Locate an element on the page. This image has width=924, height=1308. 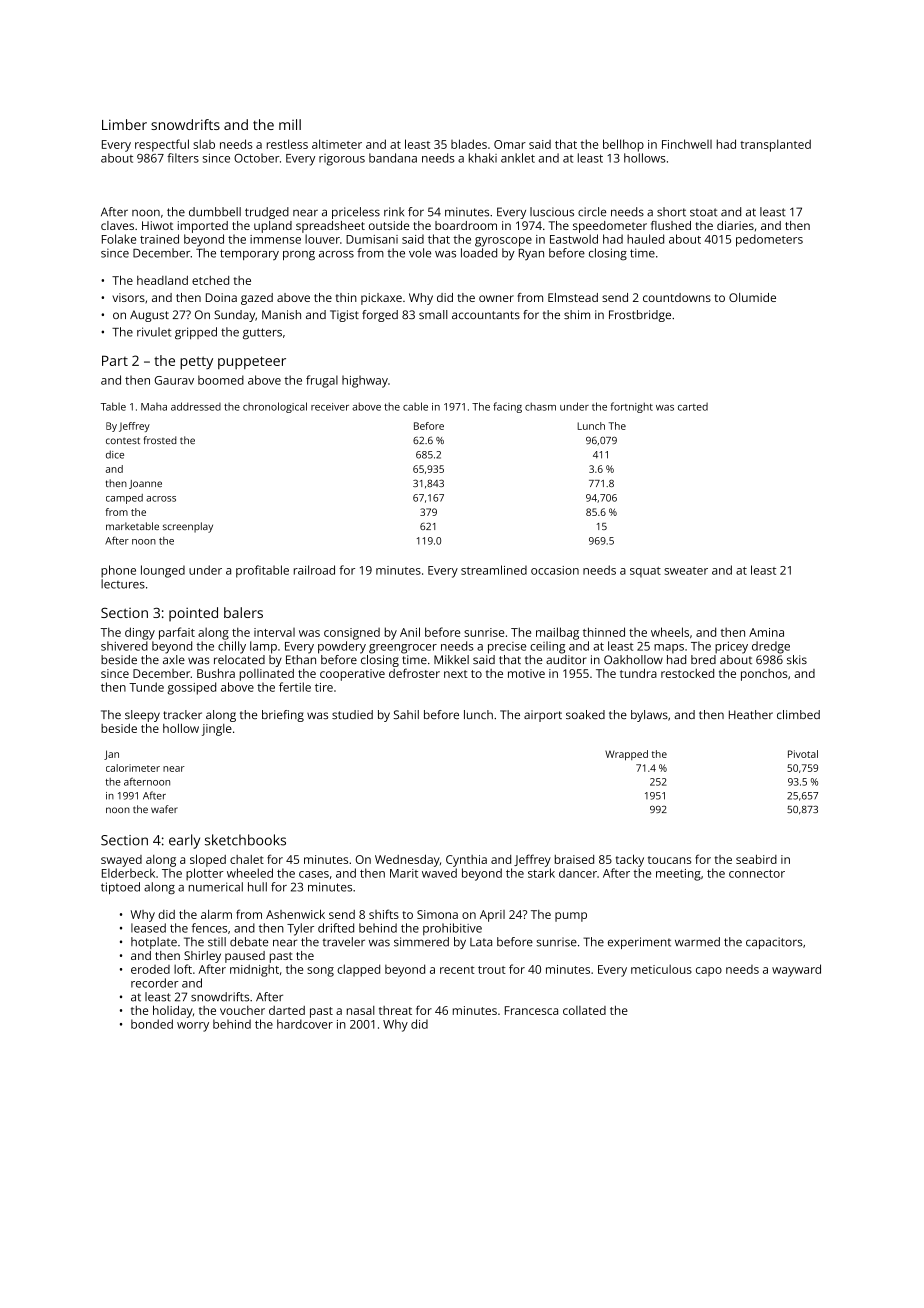
midnight is located at coordinates (254, 970).
